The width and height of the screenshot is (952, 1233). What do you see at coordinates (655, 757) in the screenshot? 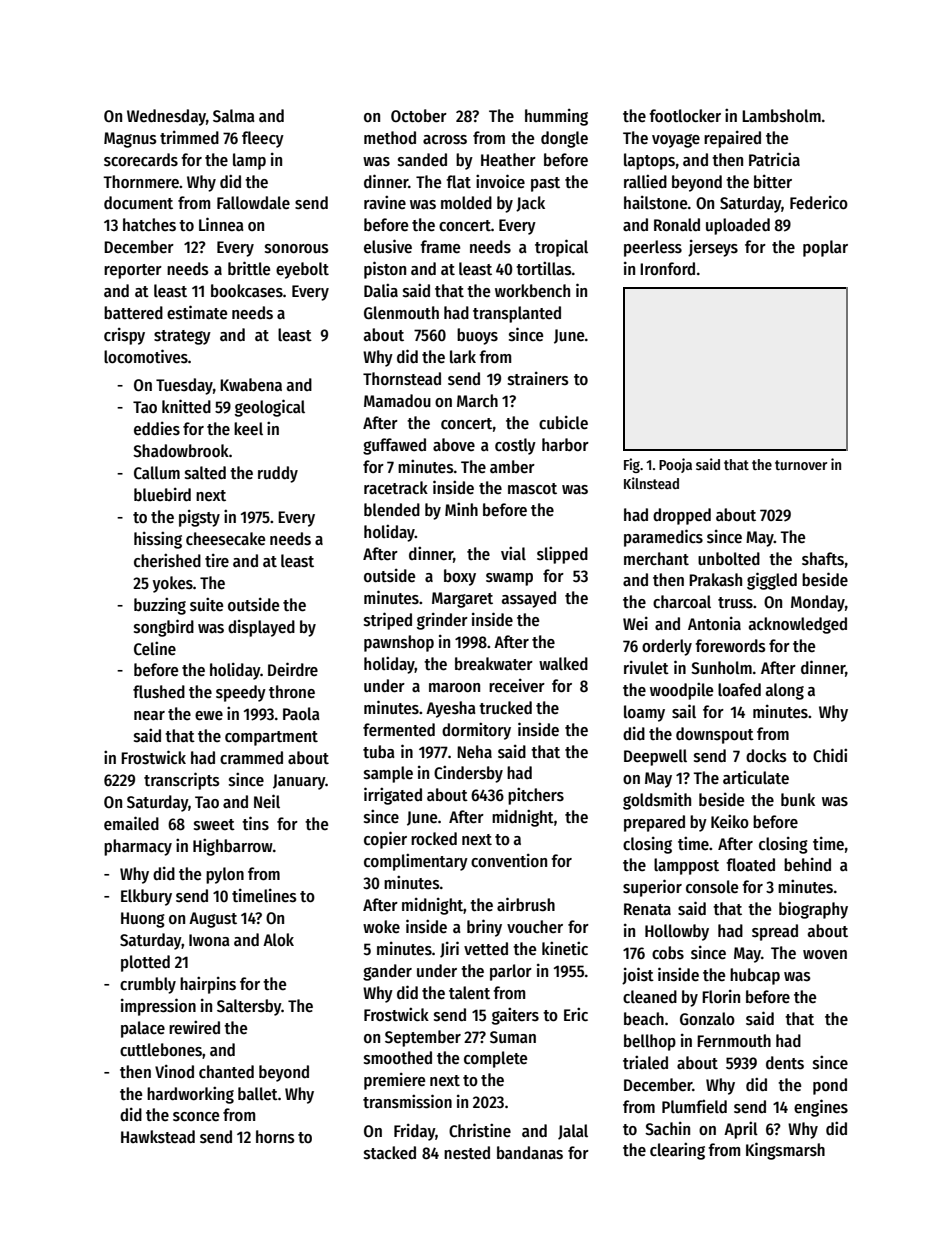
I see `Deepwell` at bounding box center [655, 757].
